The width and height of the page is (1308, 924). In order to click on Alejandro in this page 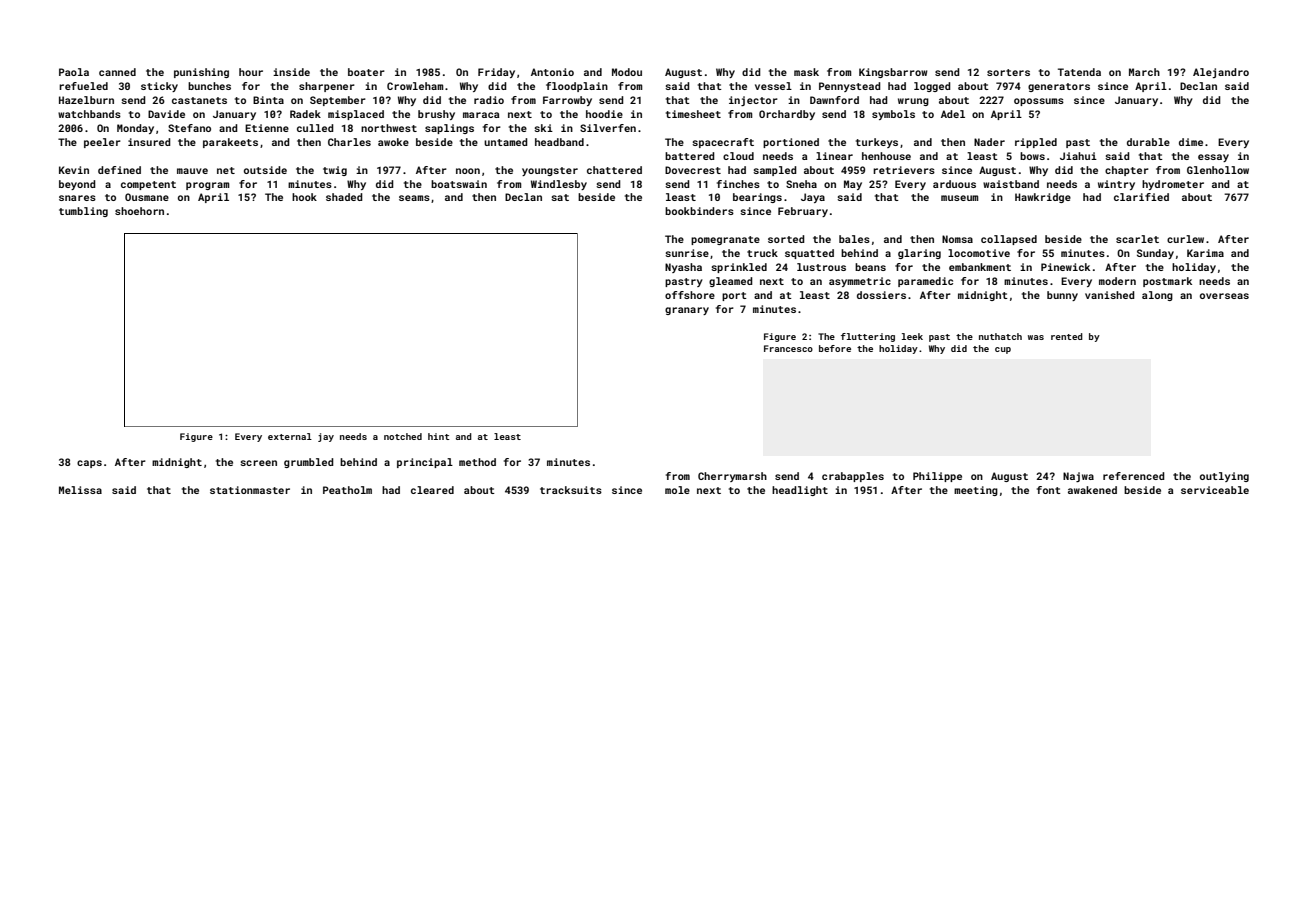, I will do `click(1221, 73)`.
